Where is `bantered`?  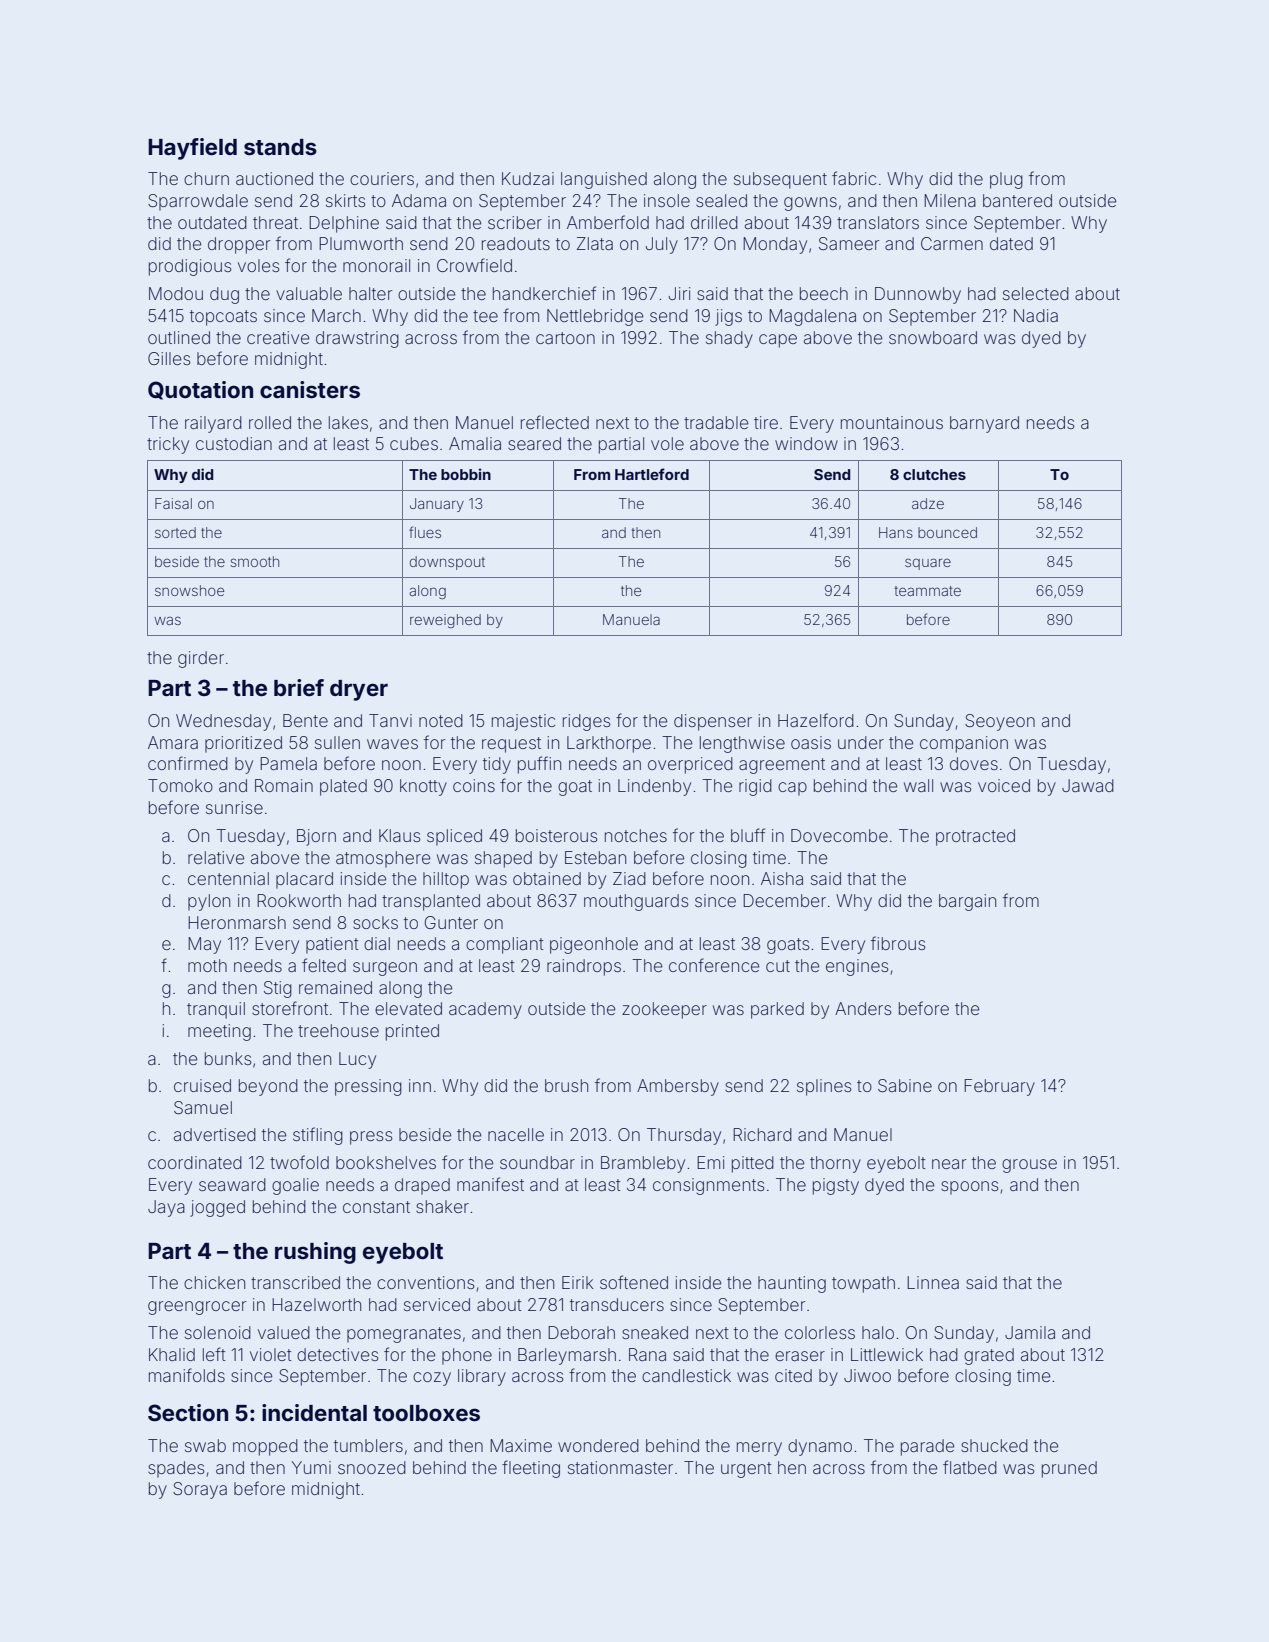
bantered is located at coordinates (1017, 200).
